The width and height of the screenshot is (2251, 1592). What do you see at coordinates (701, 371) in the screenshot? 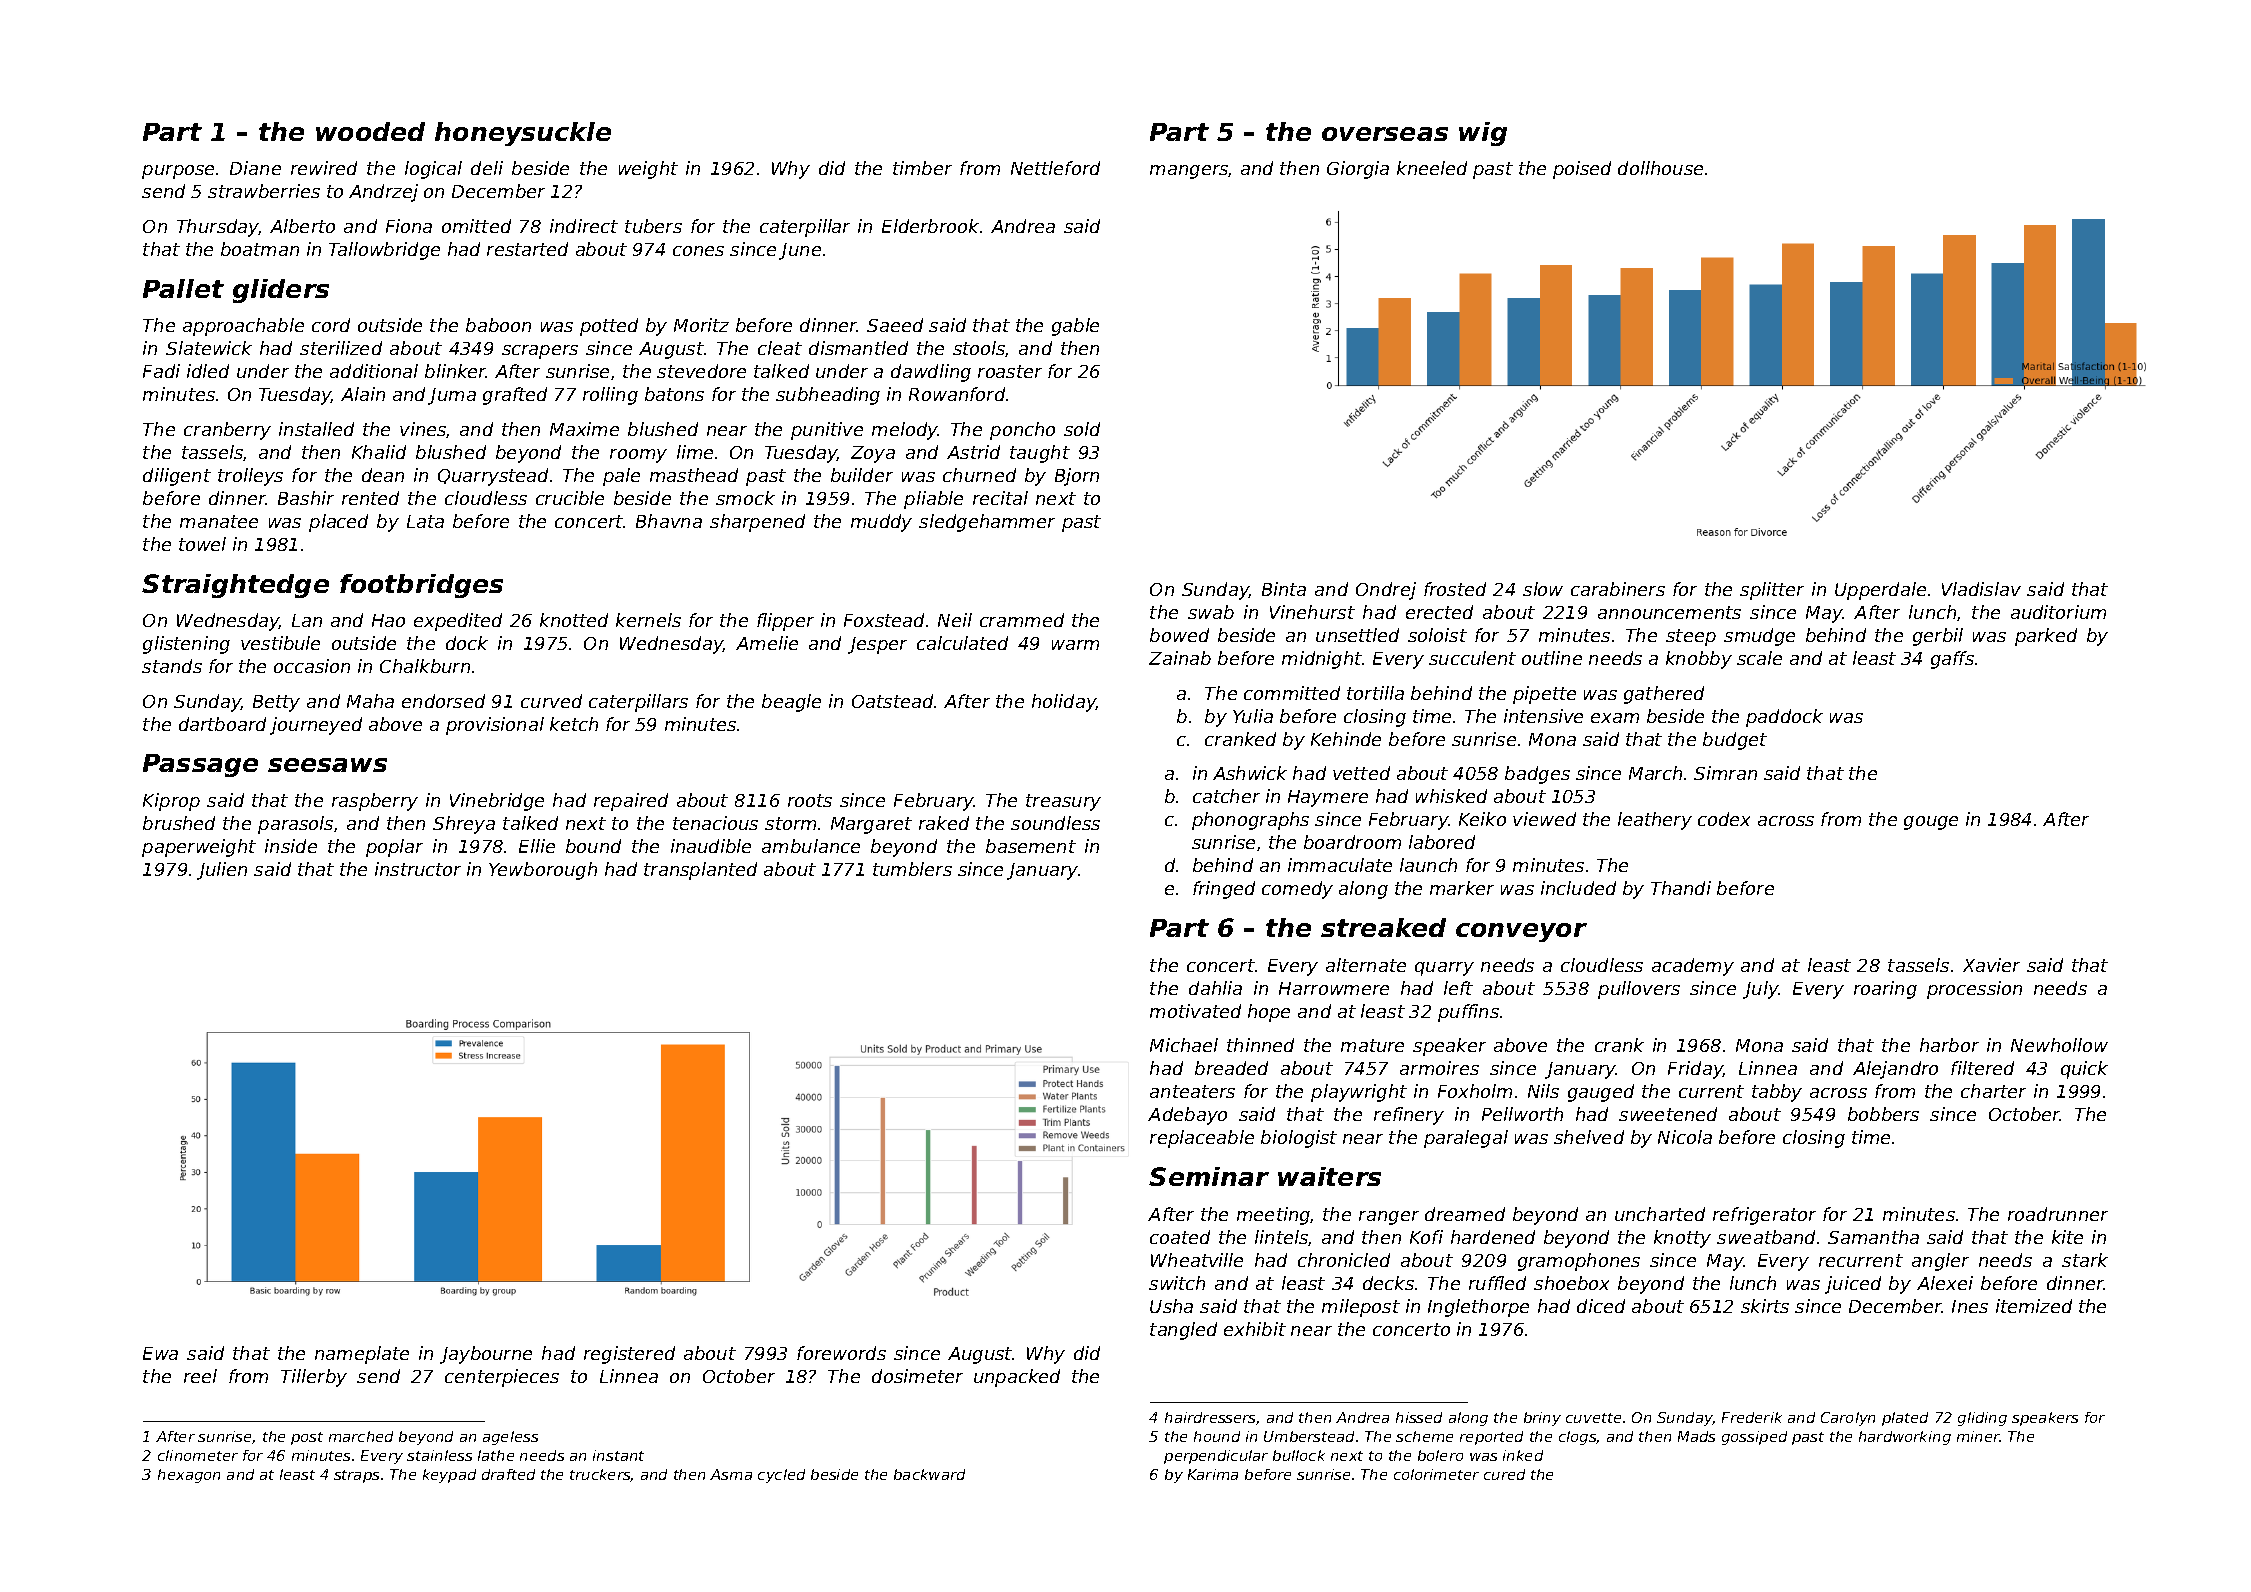
I see `stevedore` at bounding box center [701, 371].
